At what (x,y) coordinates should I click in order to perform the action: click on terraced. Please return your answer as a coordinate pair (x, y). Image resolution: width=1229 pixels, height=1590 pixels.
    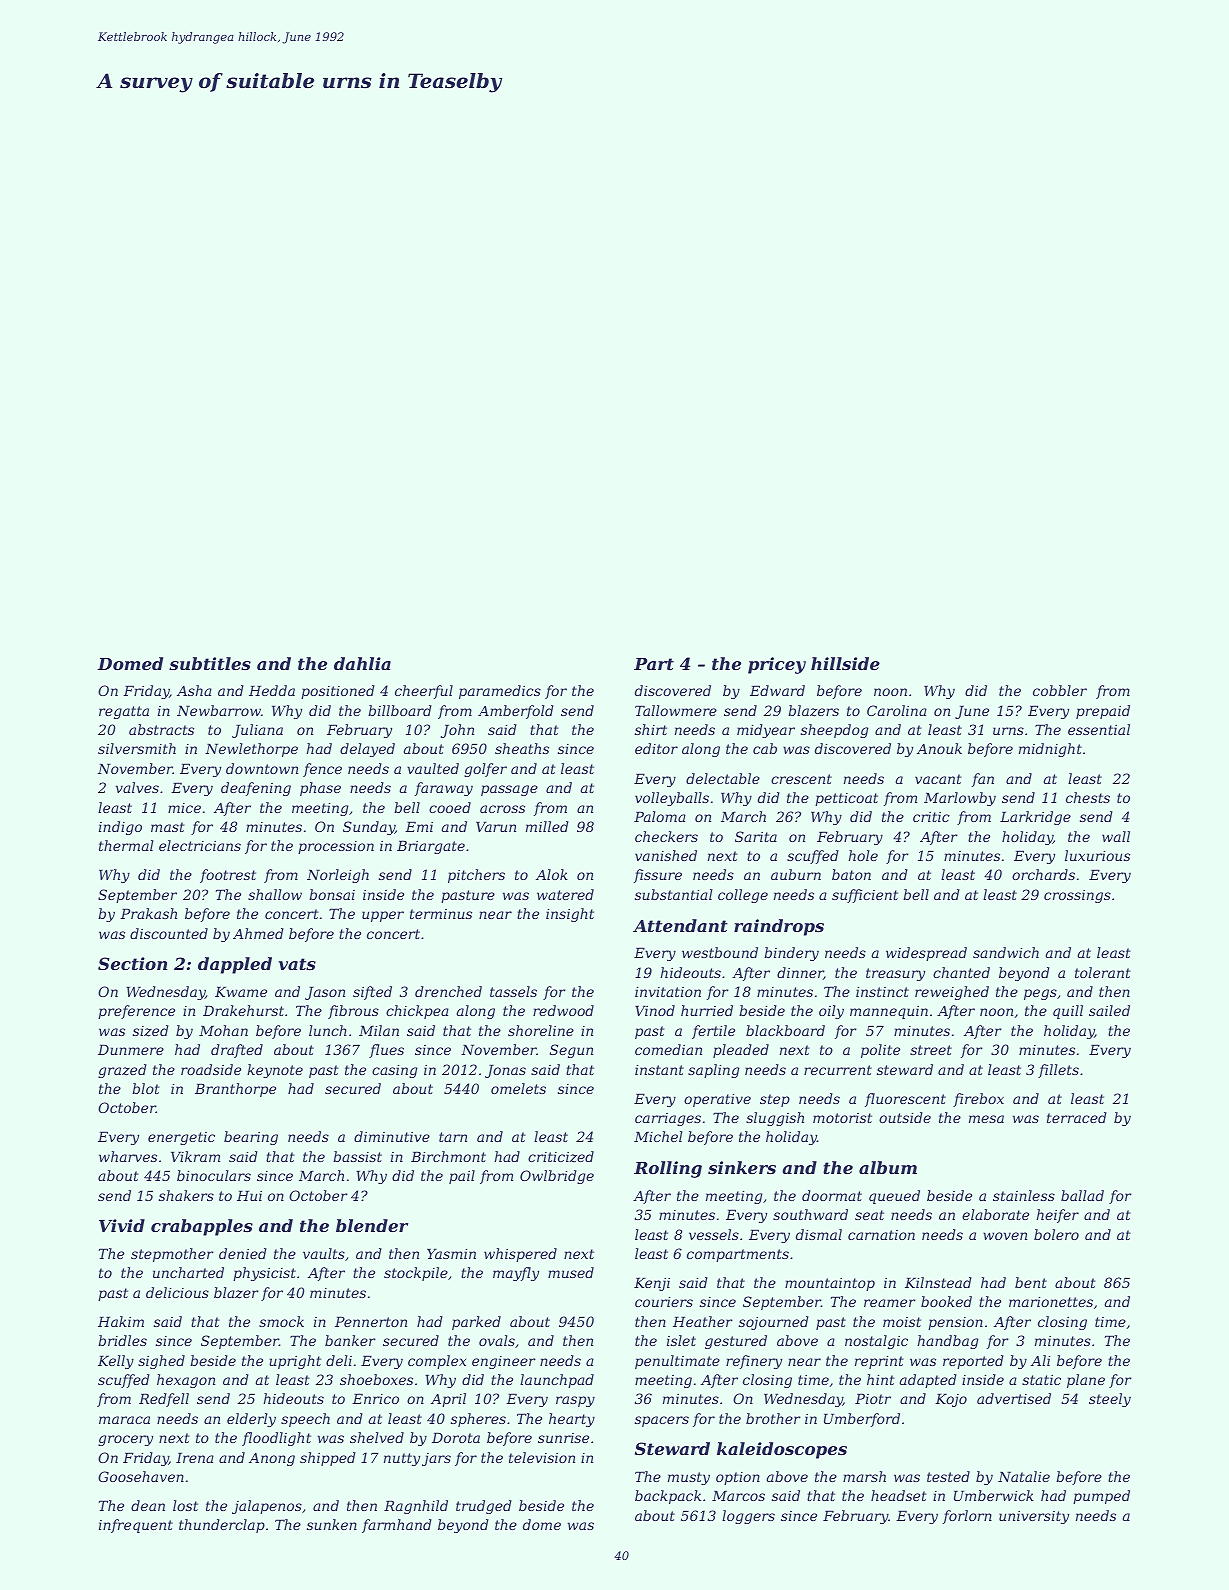
    Looking at the image, I should click on (1077, 1117).
